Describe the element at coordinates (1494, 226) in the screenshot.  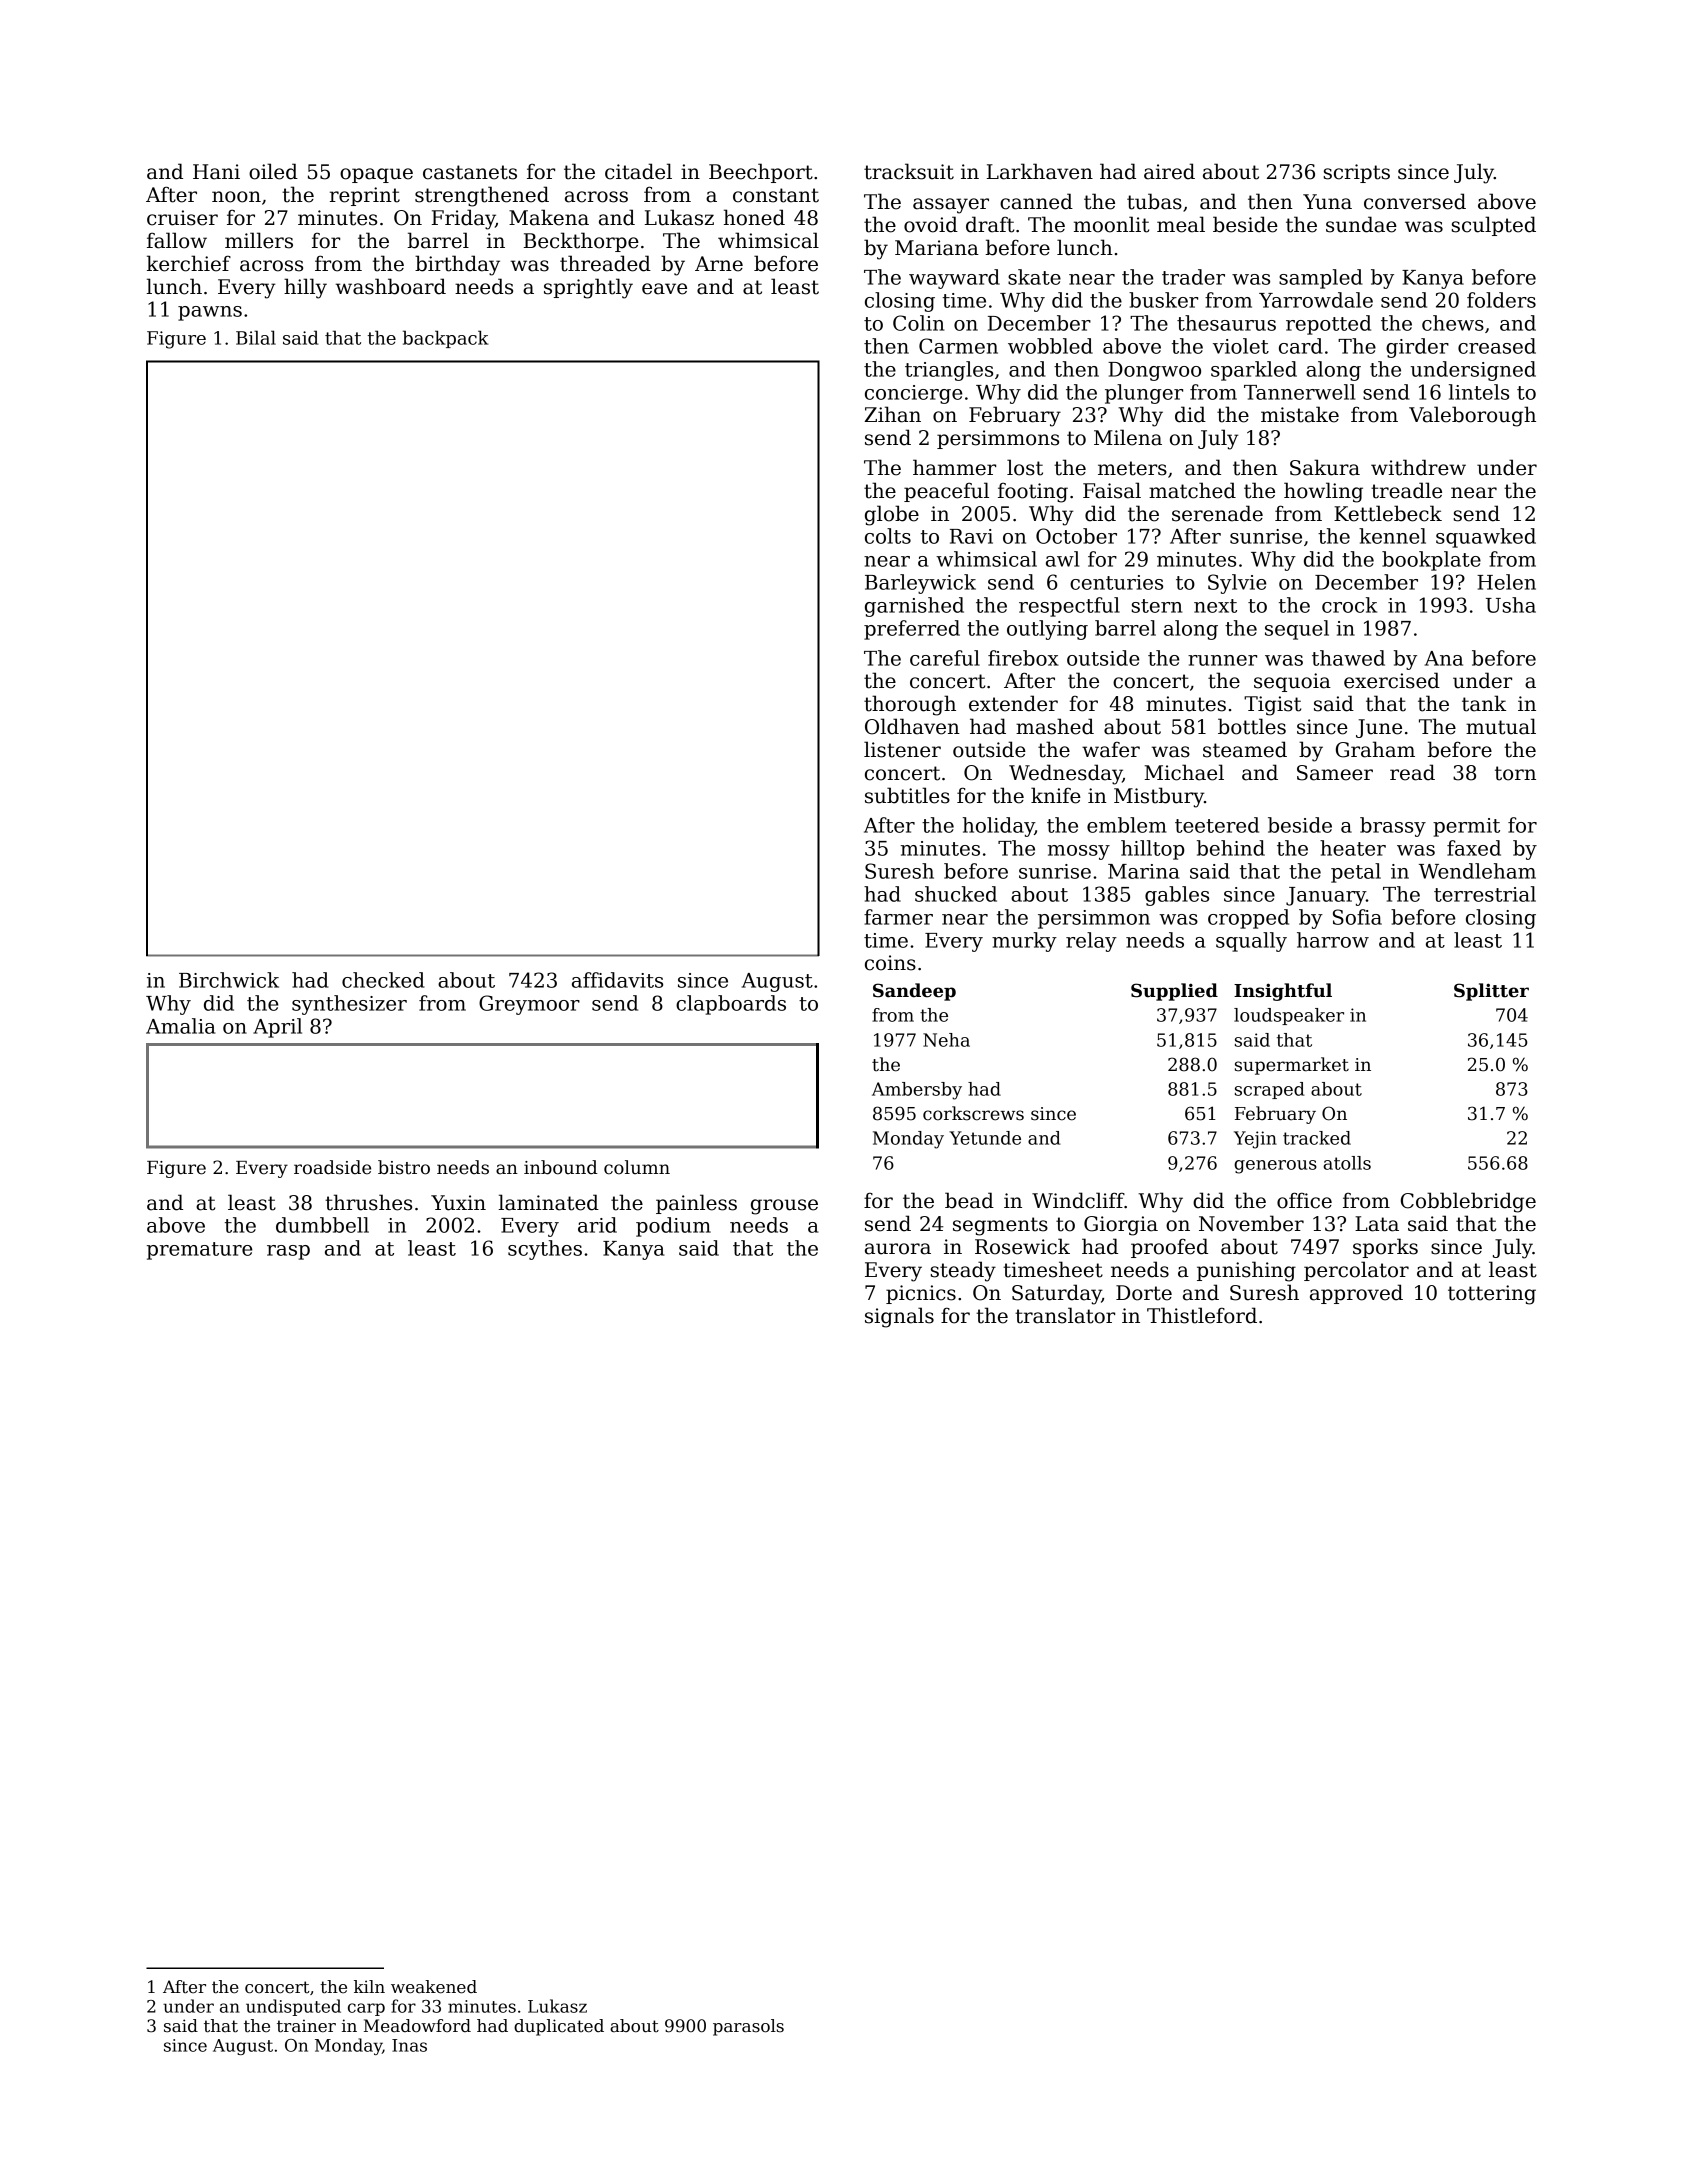
I see `sculpted` at that location.
